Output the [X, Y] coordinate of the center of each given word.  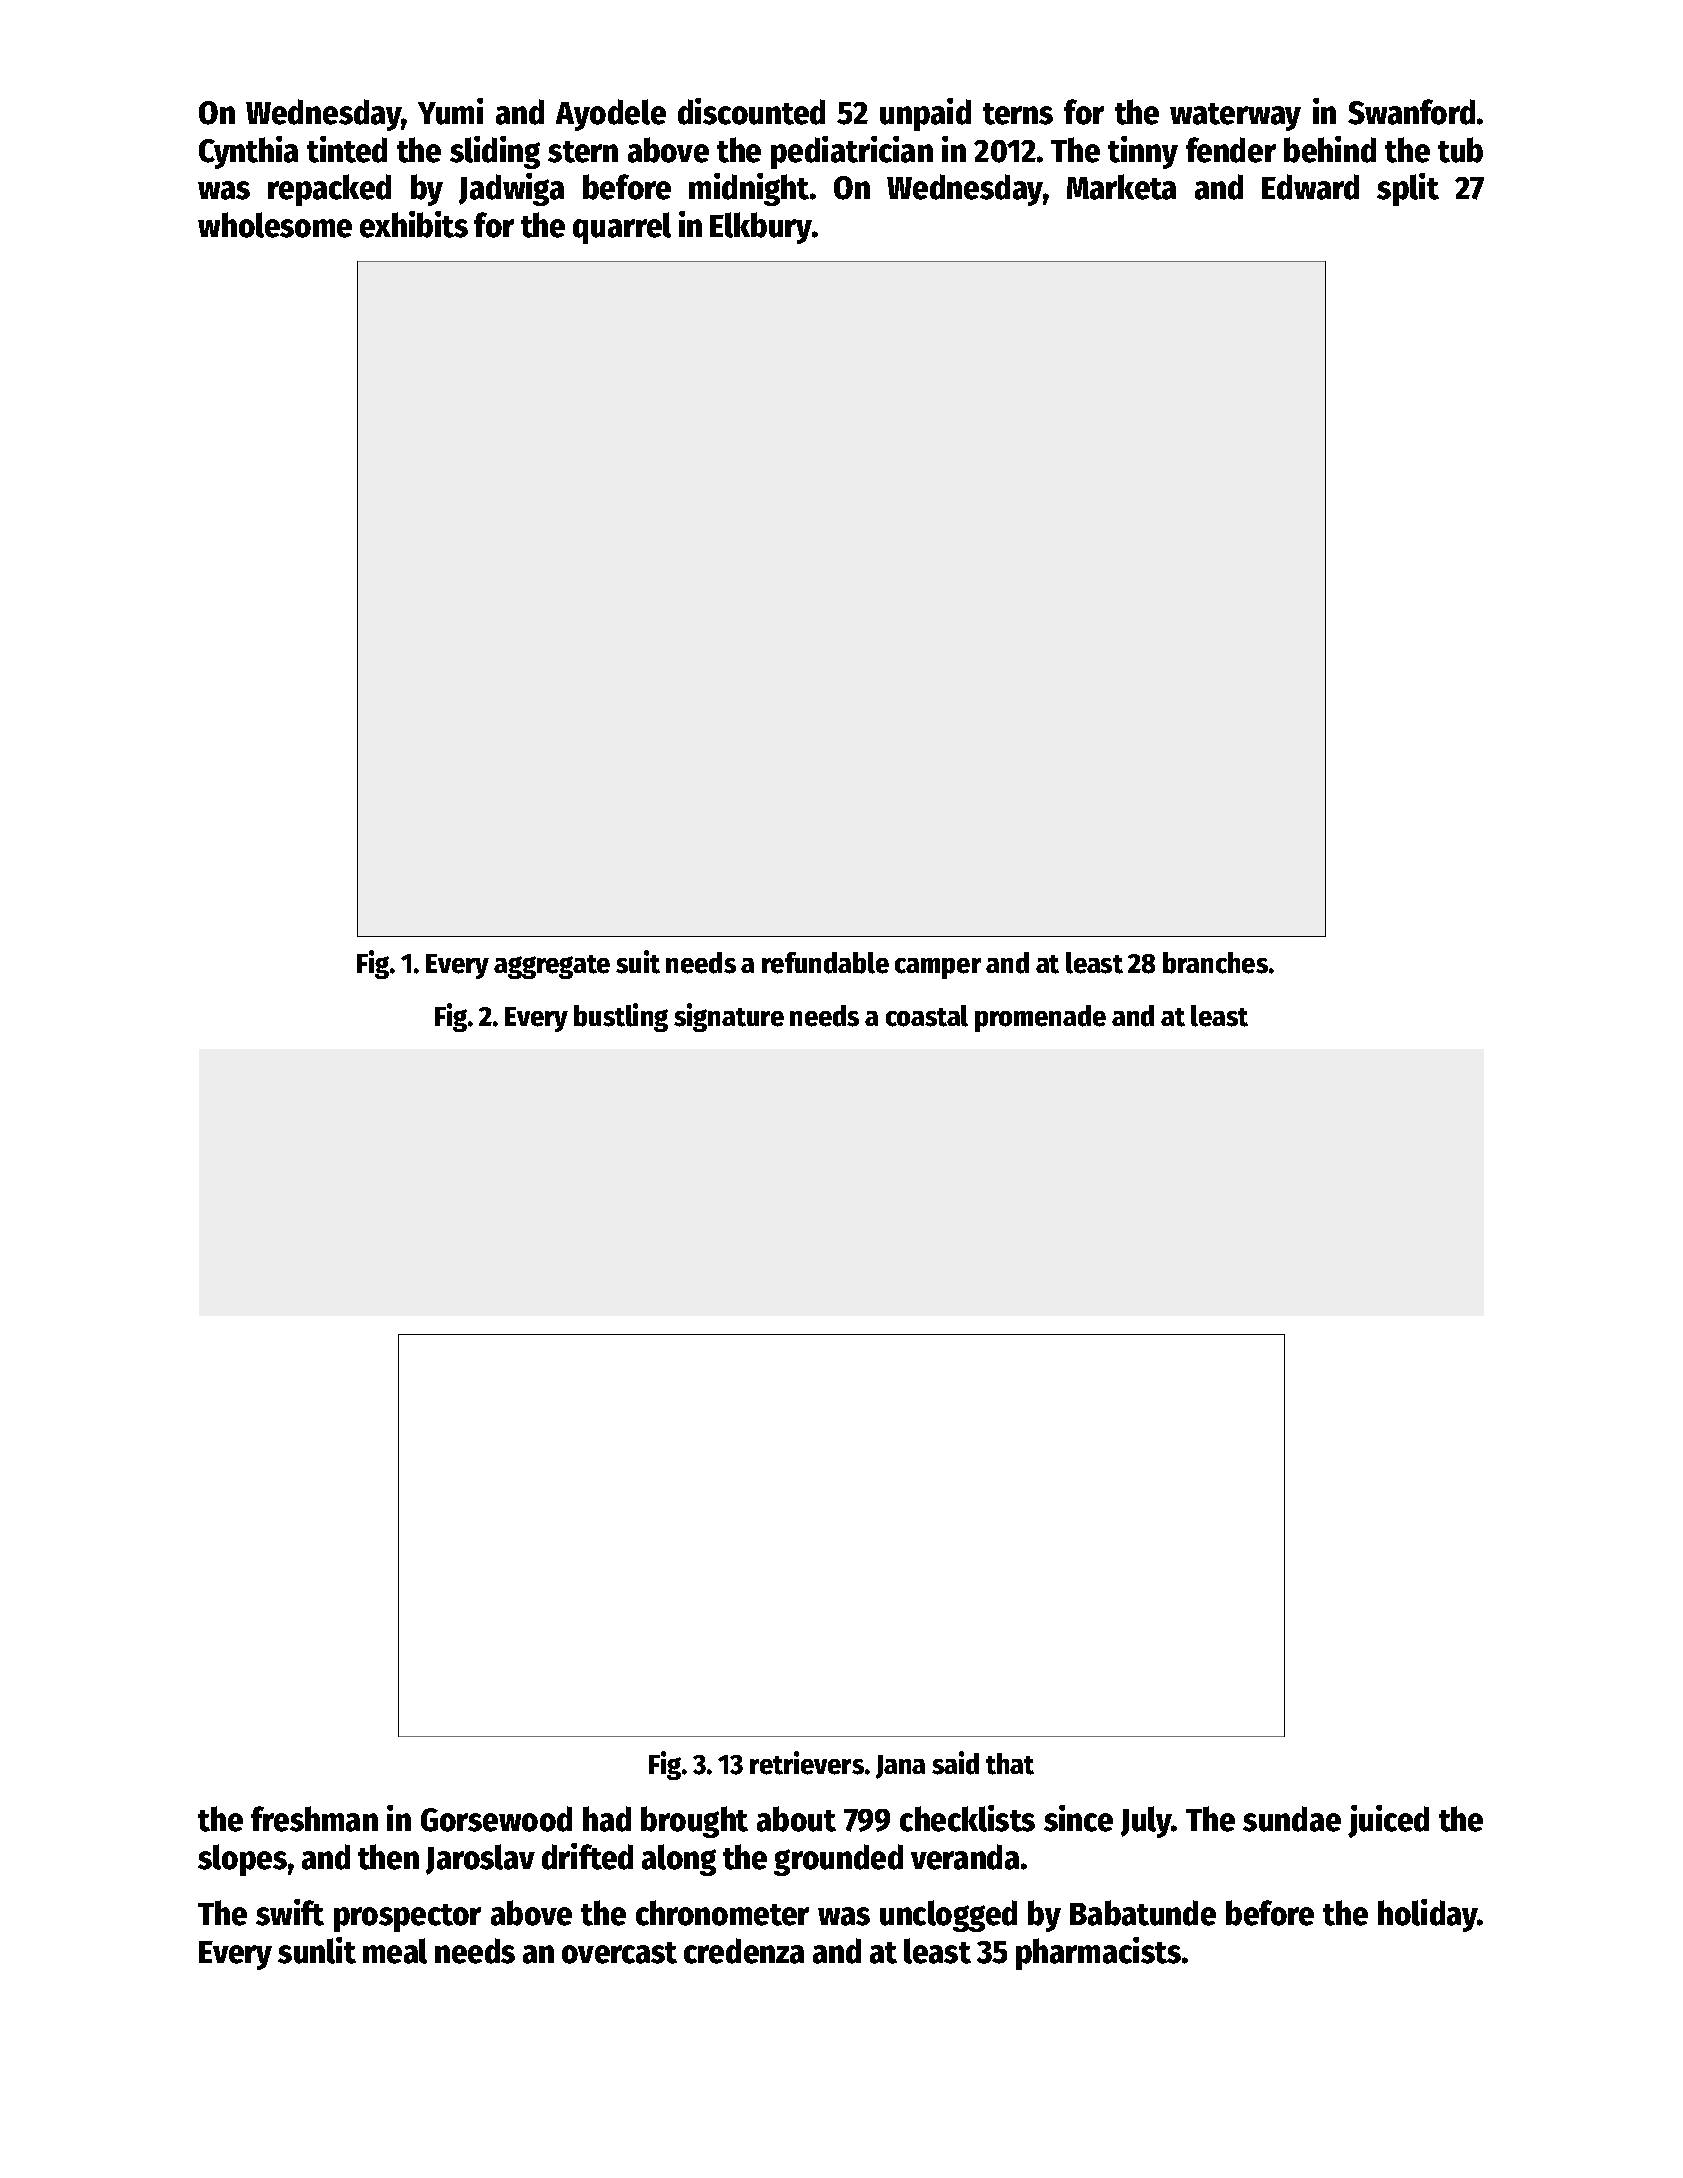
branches [1215, 963]
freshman [314, 1819]
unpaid [925, 114]
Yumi [450, 111]
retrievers [807, 1763]
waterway [1235, 117]
